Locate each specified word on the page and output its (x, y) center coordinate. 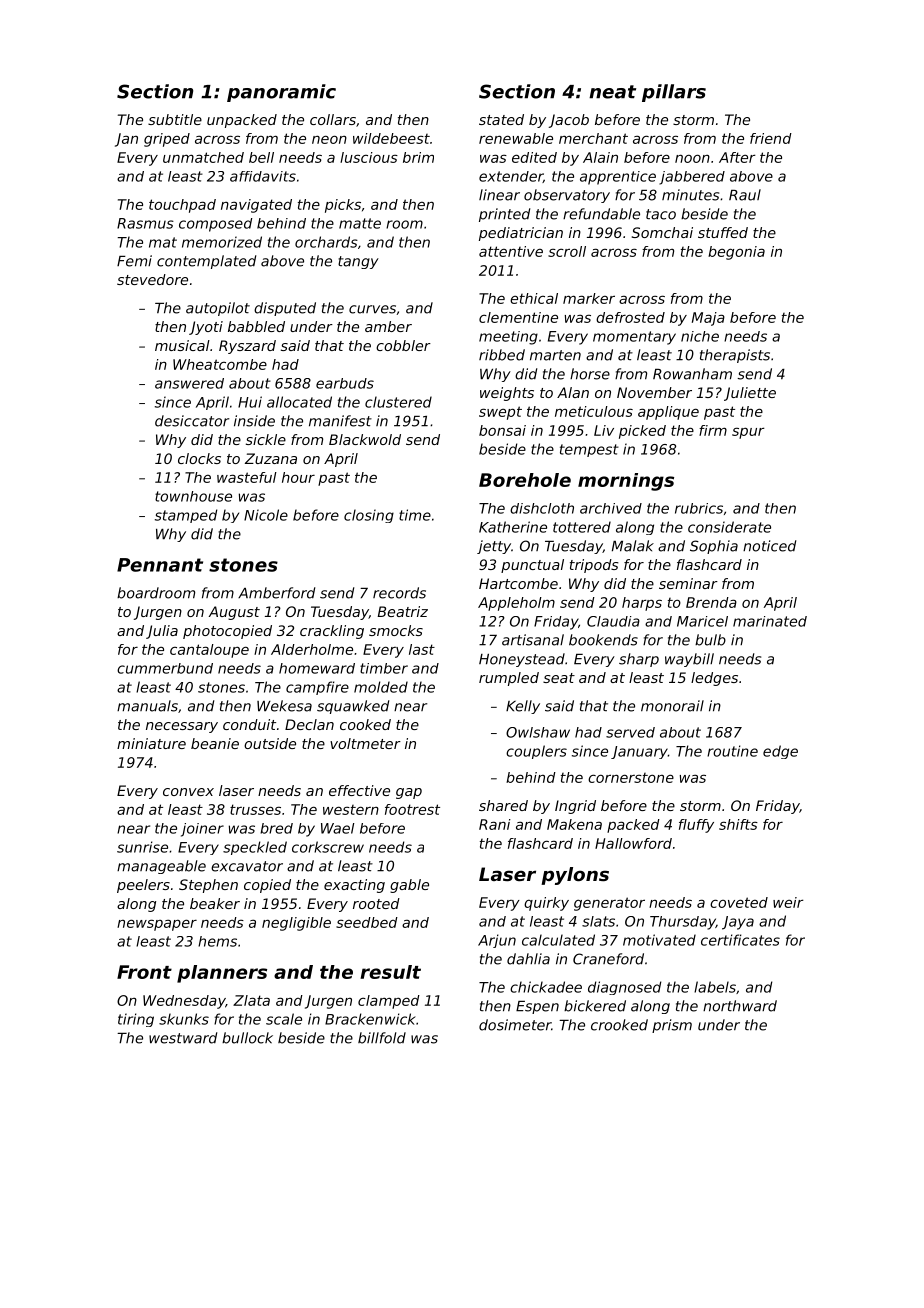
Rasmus (145, 223)
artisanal (533, 640)
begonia (736, 253)
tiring (136, 1020)
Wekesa (284, 706)
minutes (690, 195)
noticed (769, 546)
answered (189, 383)
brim (418, 157)
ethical (534, 298)
